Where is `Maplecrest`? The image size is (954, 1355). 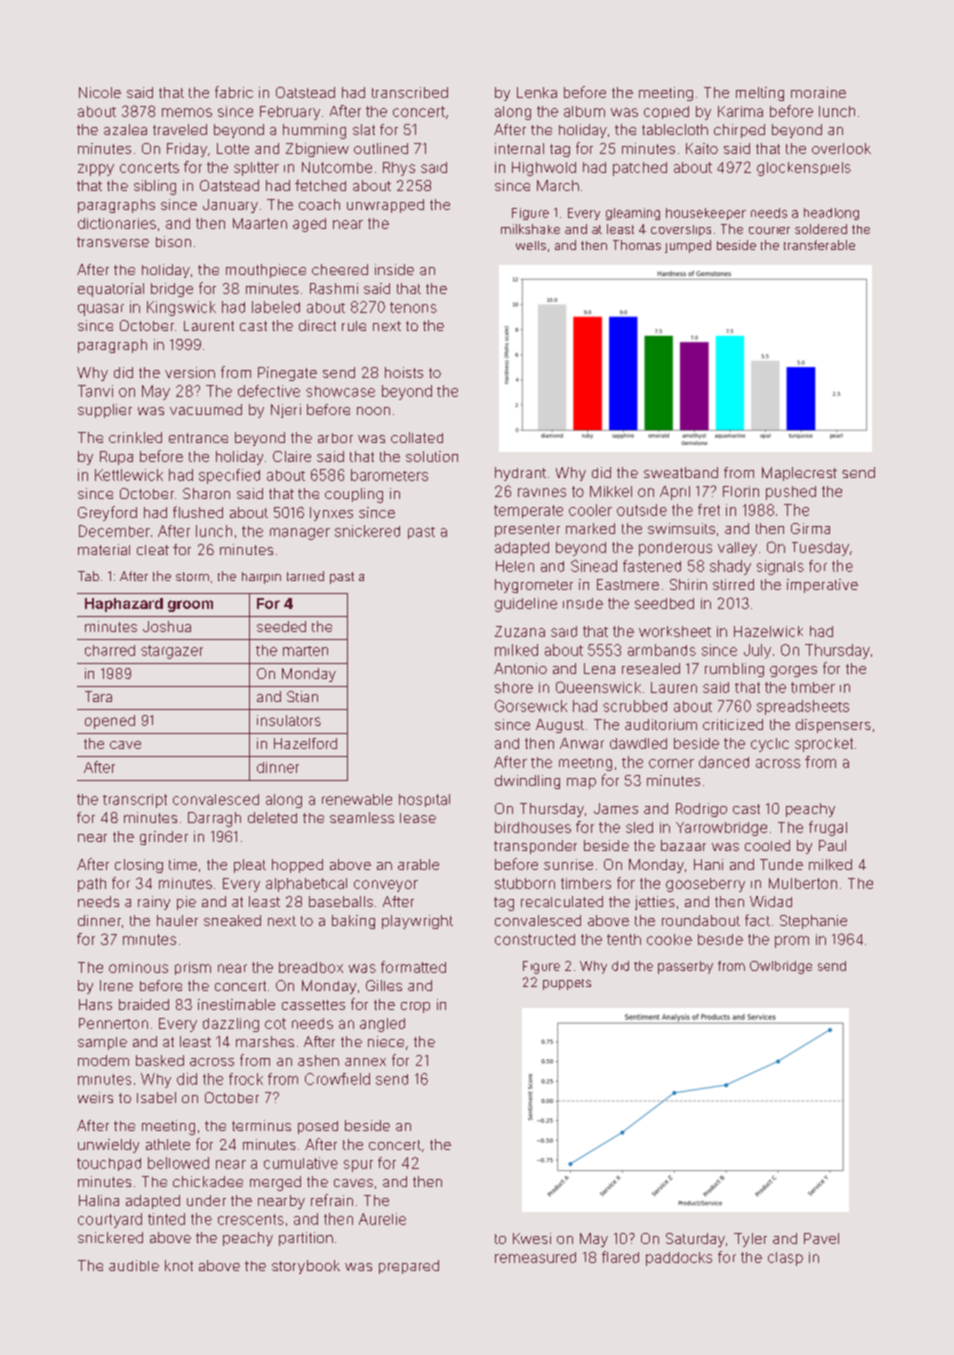 Maplecrest is located at coordinates (799, 474).
